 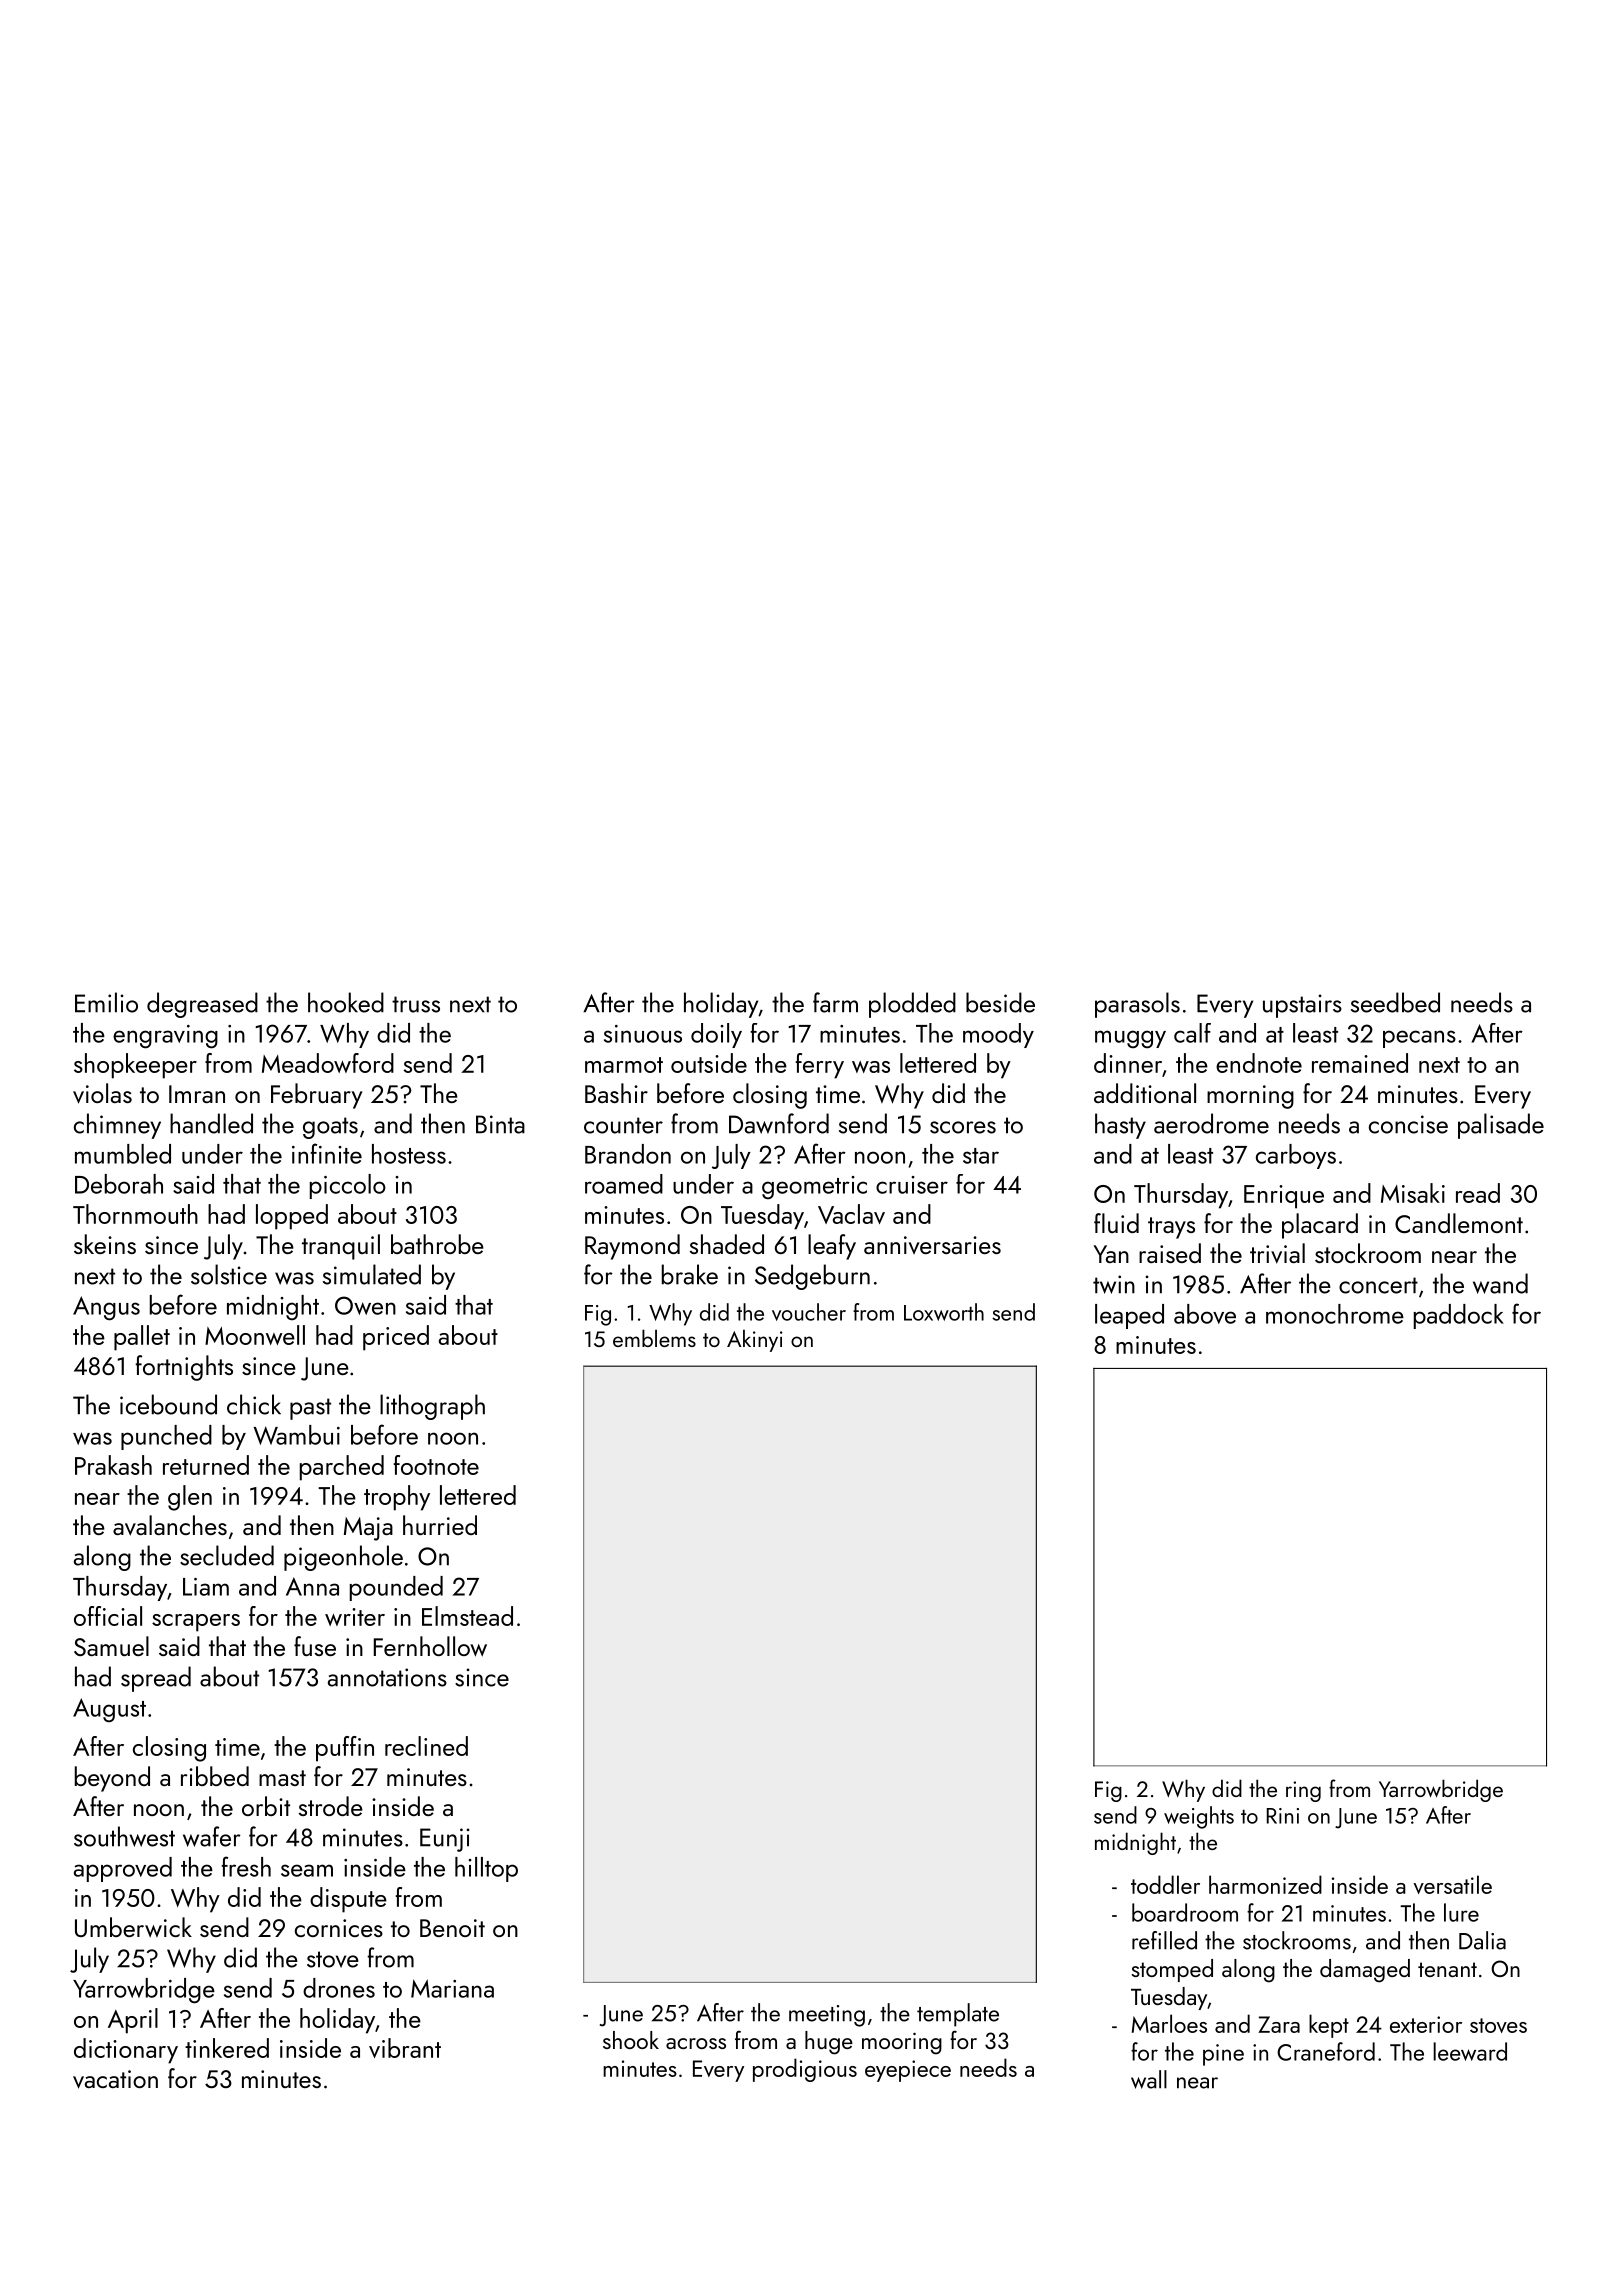 I want to click on leaped, so click(x=1129, y=1316).
